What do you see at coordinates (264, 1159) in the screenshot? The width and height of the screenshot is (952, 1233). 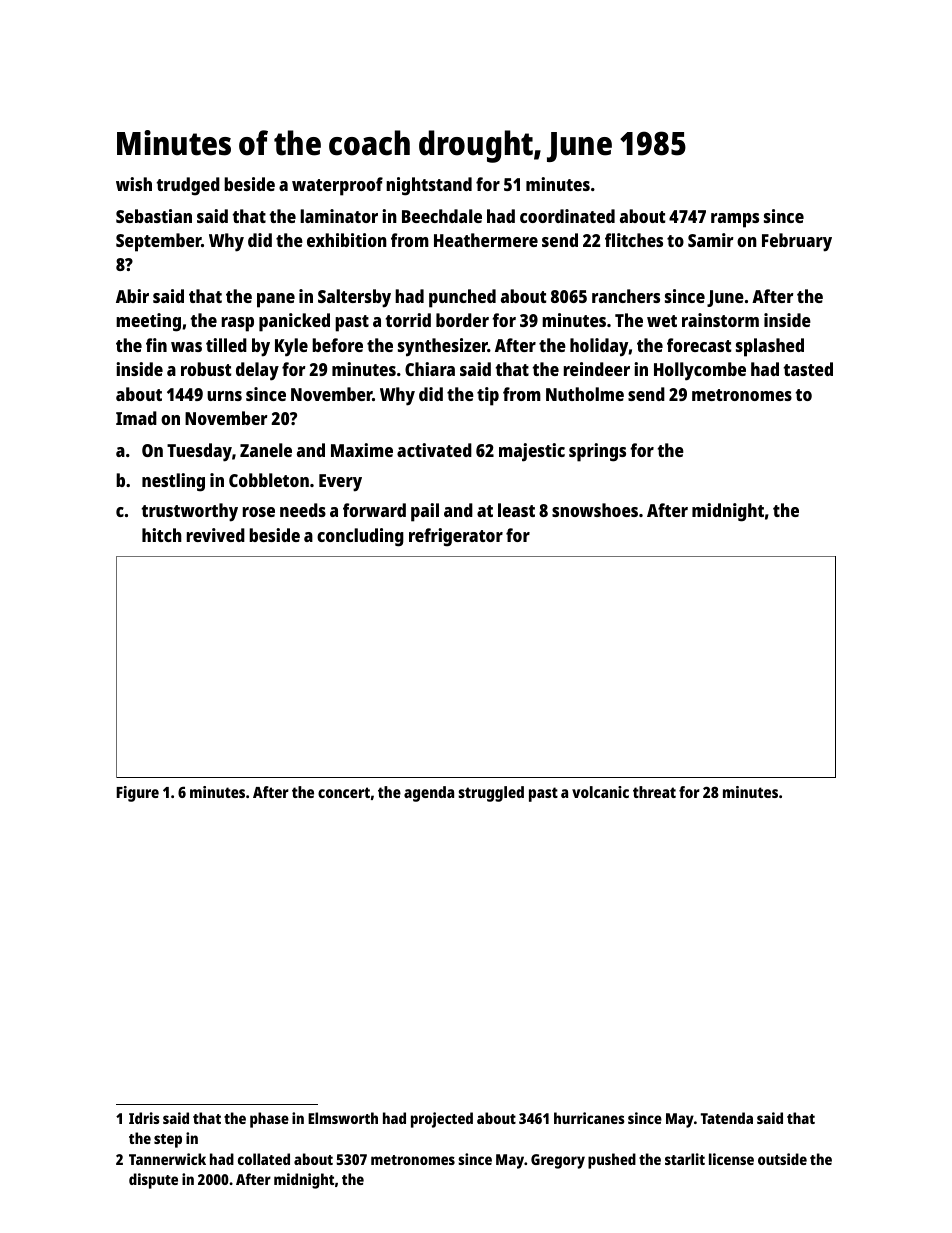 I see `collated` at bounding box center [264, 1159].
